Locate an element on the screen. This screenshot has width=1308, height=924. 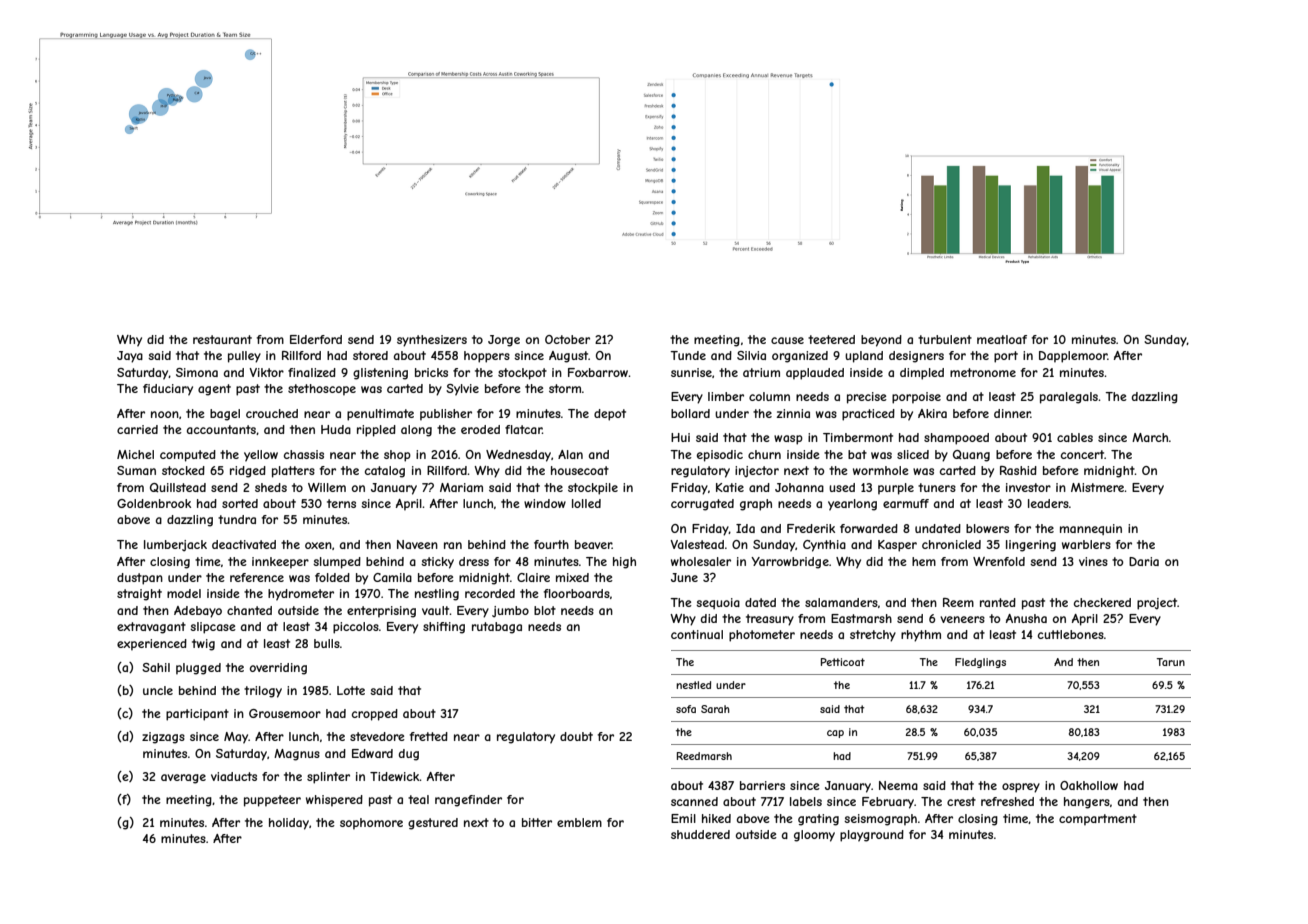
playground is located at coordinates (872, 836).
